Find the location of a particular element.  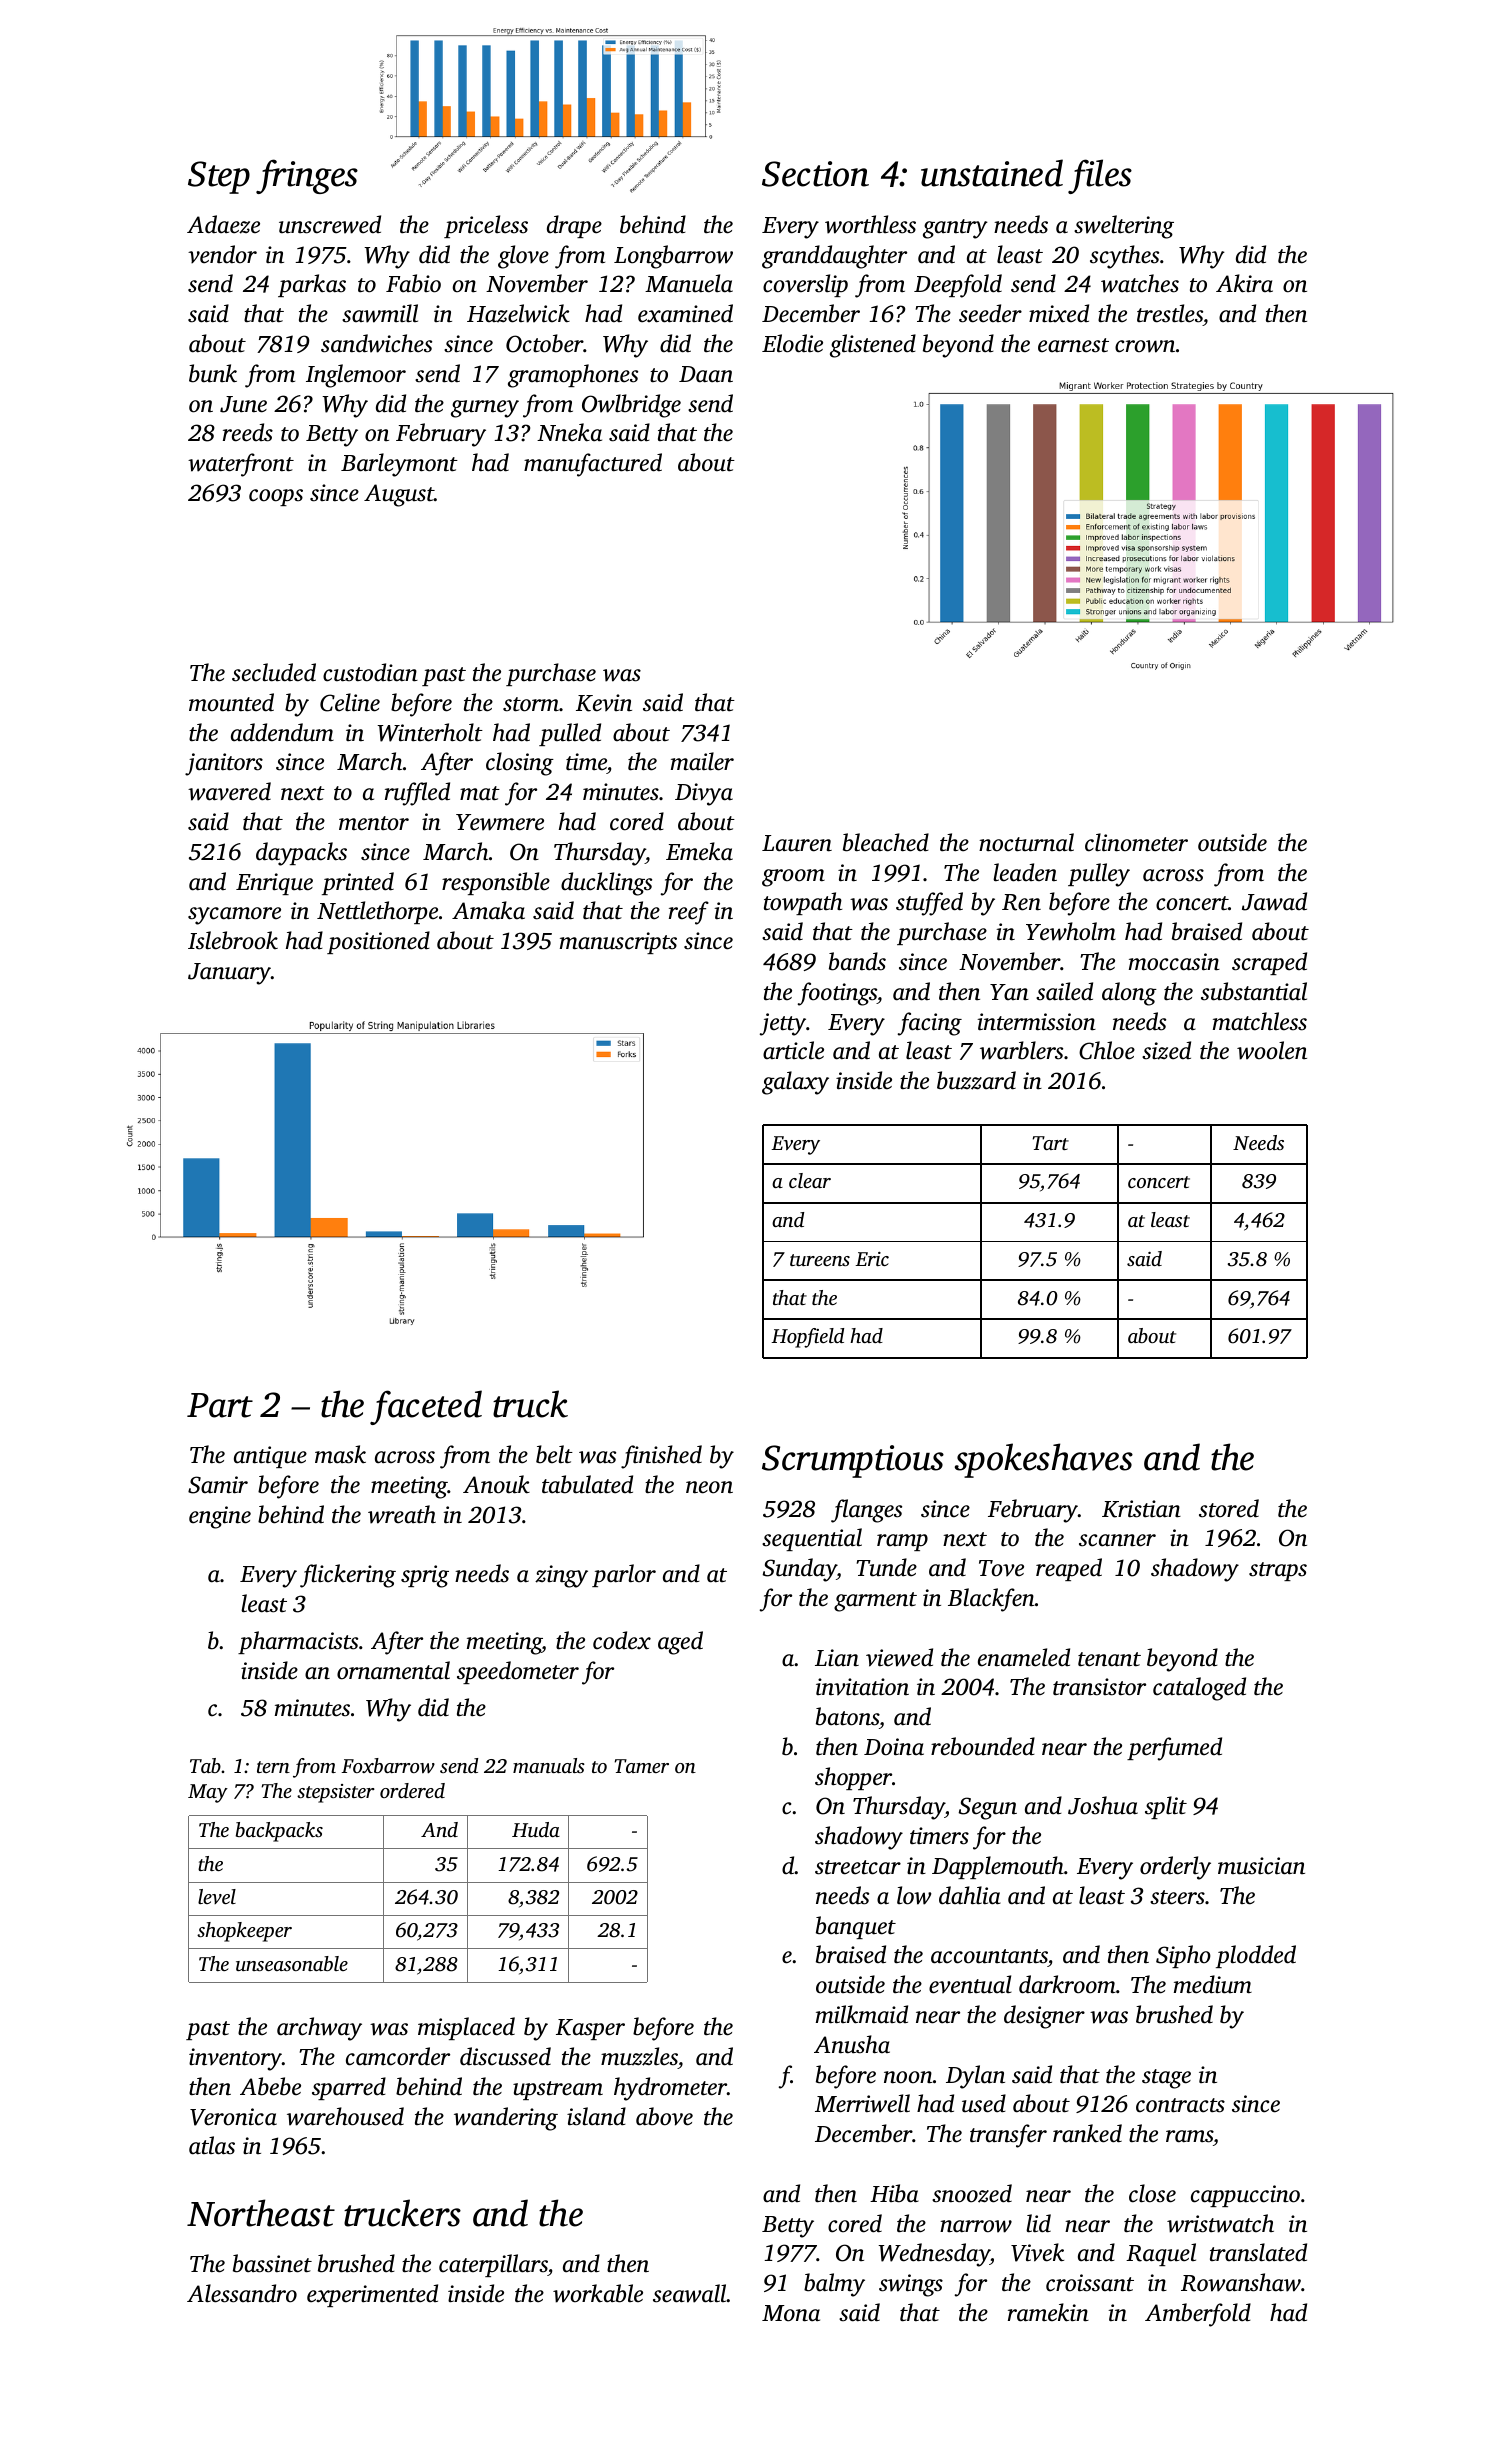

gantry is located at coordinates (955, 229).
